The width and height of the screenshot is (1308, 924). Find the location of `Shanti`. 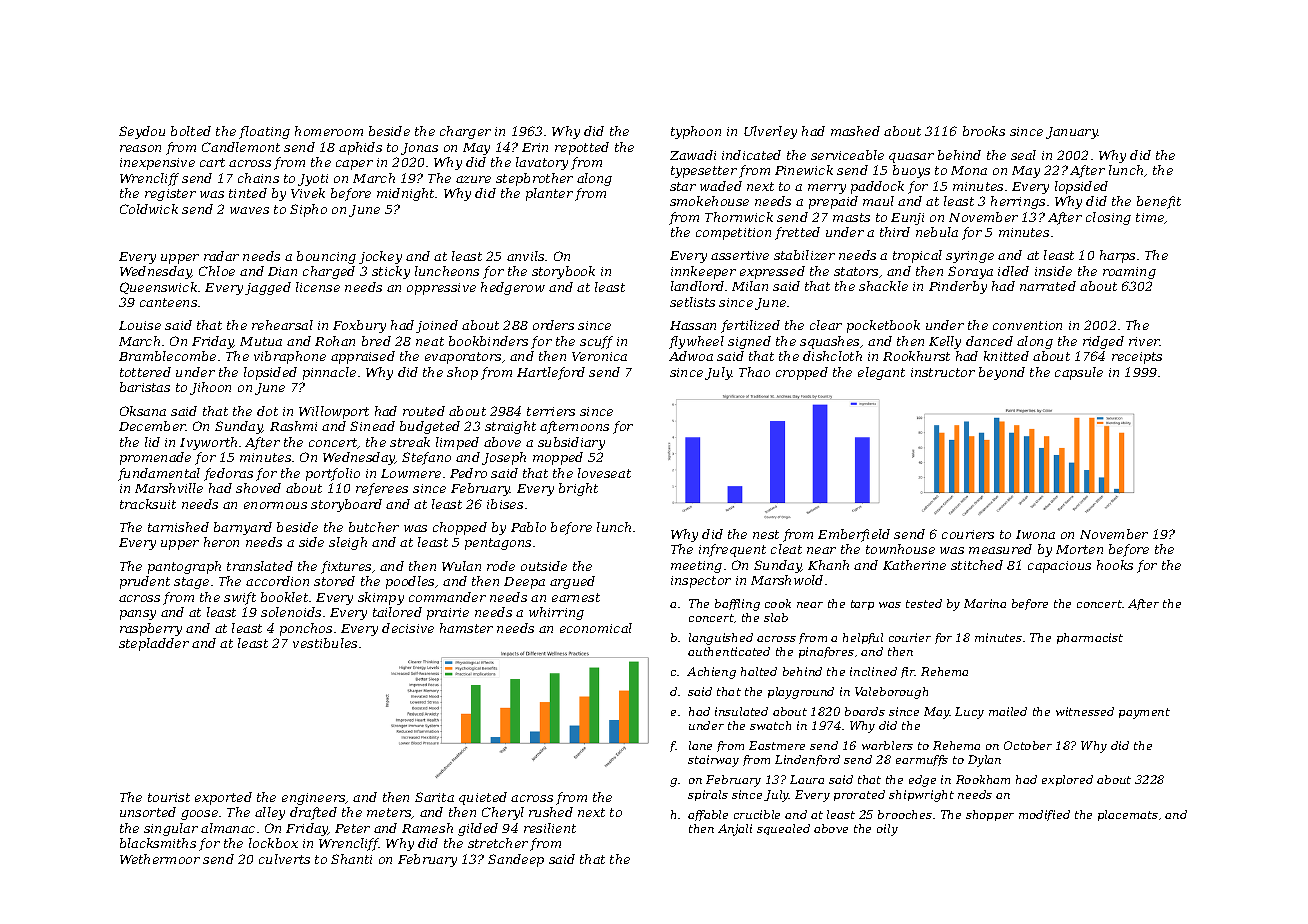

Shanti is located at coordinates (351, 859).
